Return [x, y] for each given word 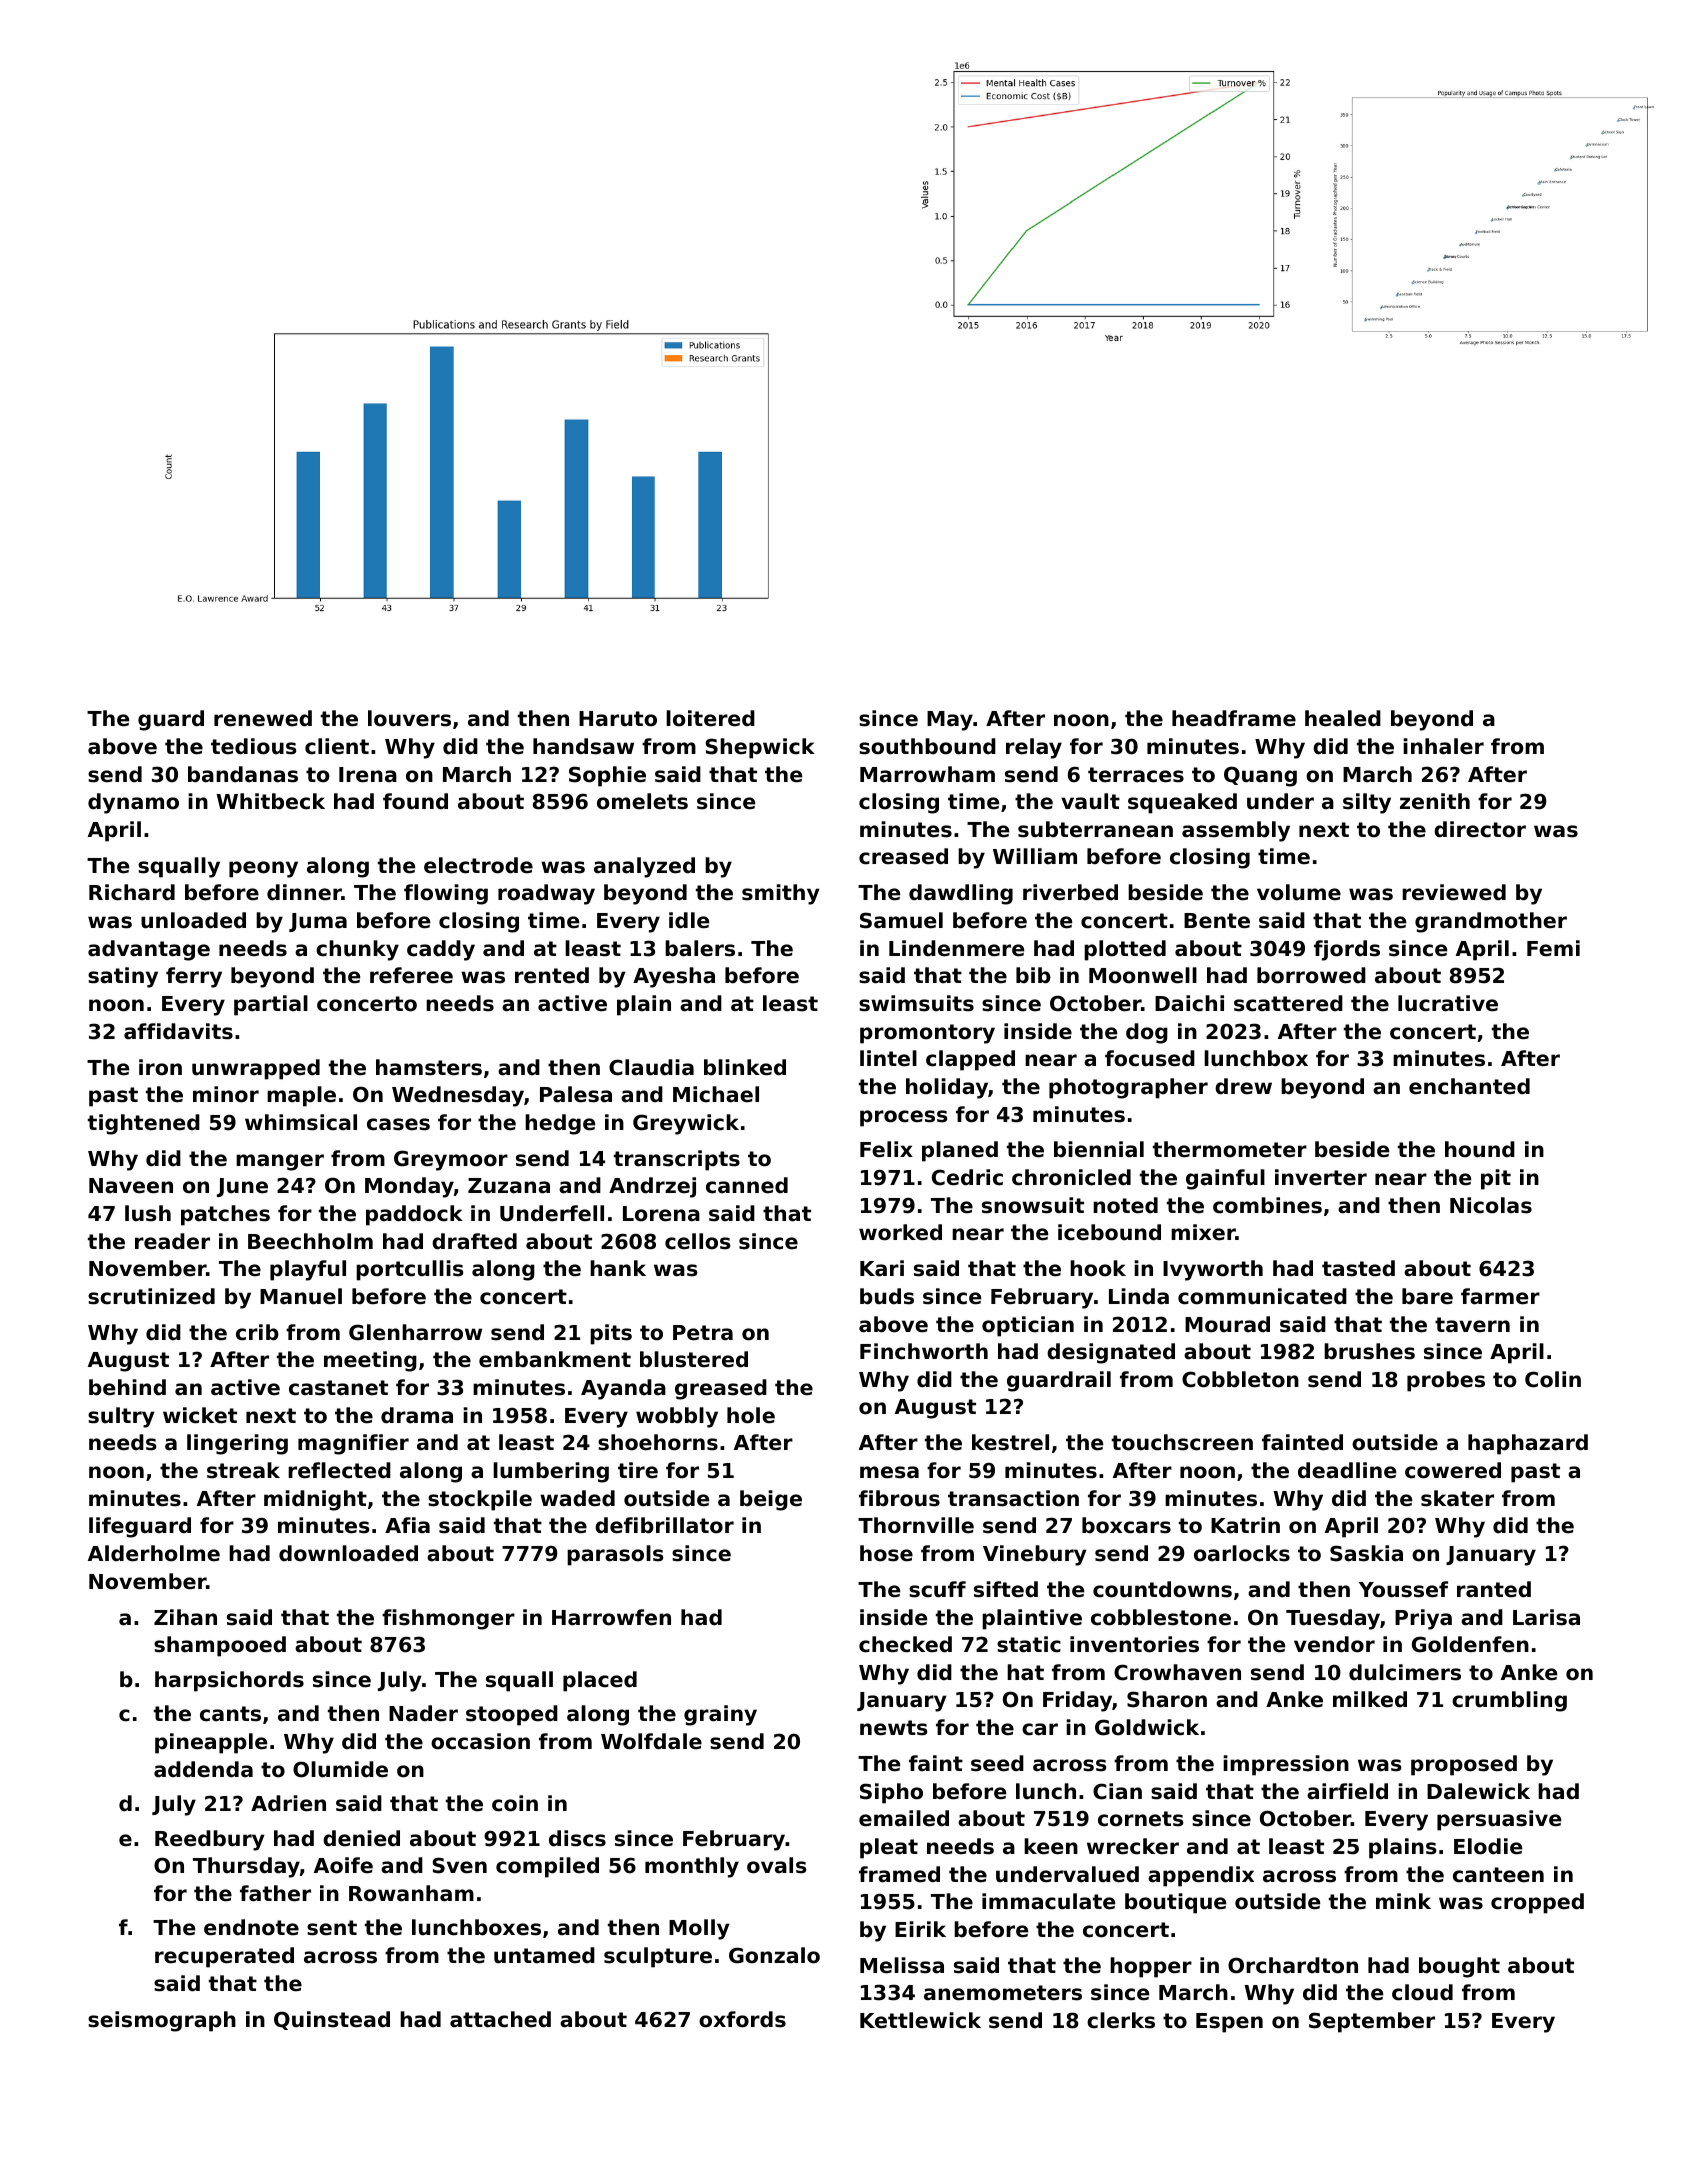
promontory [927, 1034]
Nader [423, 1713]
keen [1051, 1846]
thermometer [1230, 1149]
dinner [304, 892]
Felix [886, 1149]
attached [500, 2019]
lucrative [1448, 1003]
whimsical [301, 1122]
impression [1286, 1765]
